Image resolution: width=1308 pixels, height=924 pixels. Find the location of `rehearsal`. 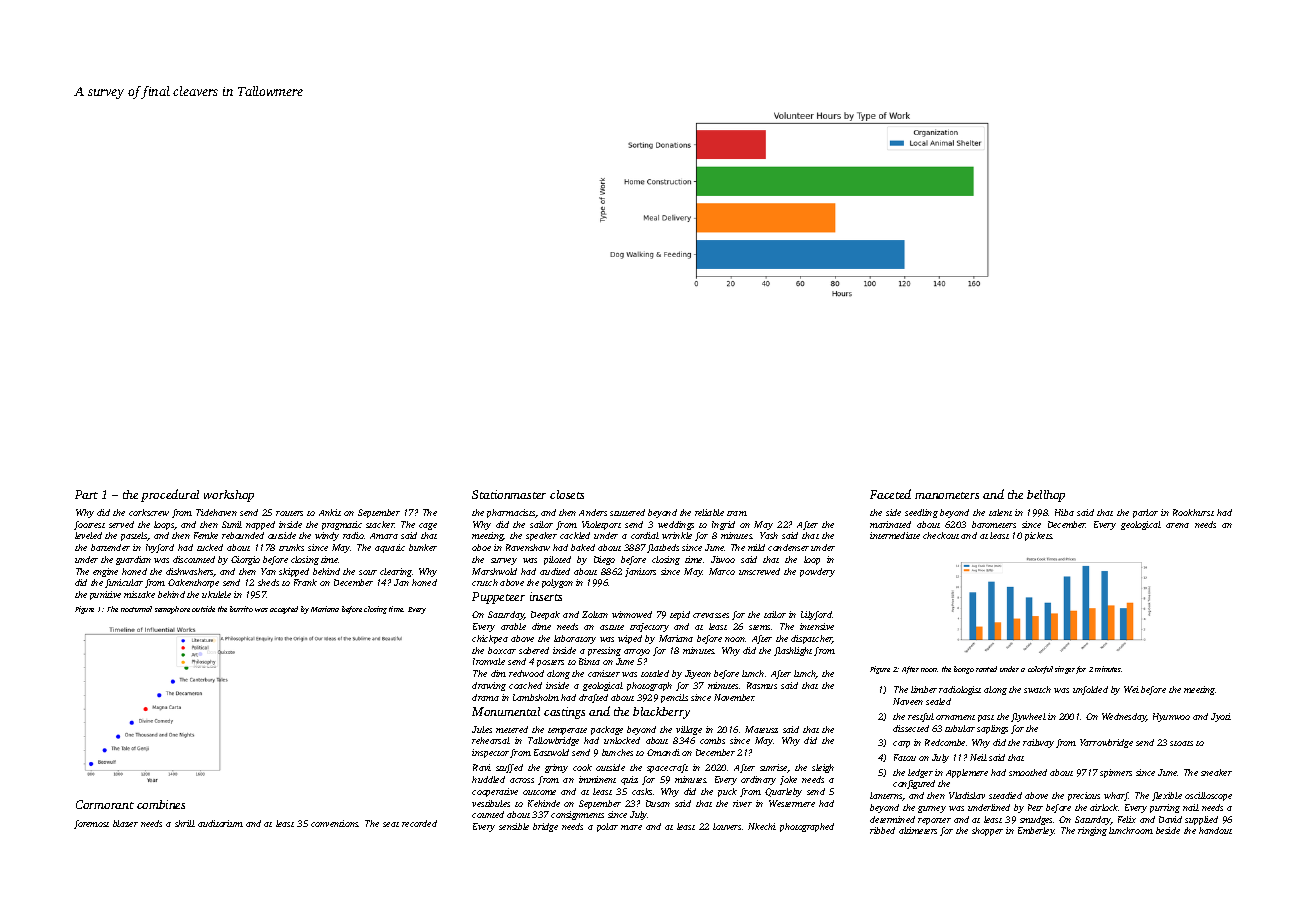

rehearsal is located at coordinates (491, 740).
